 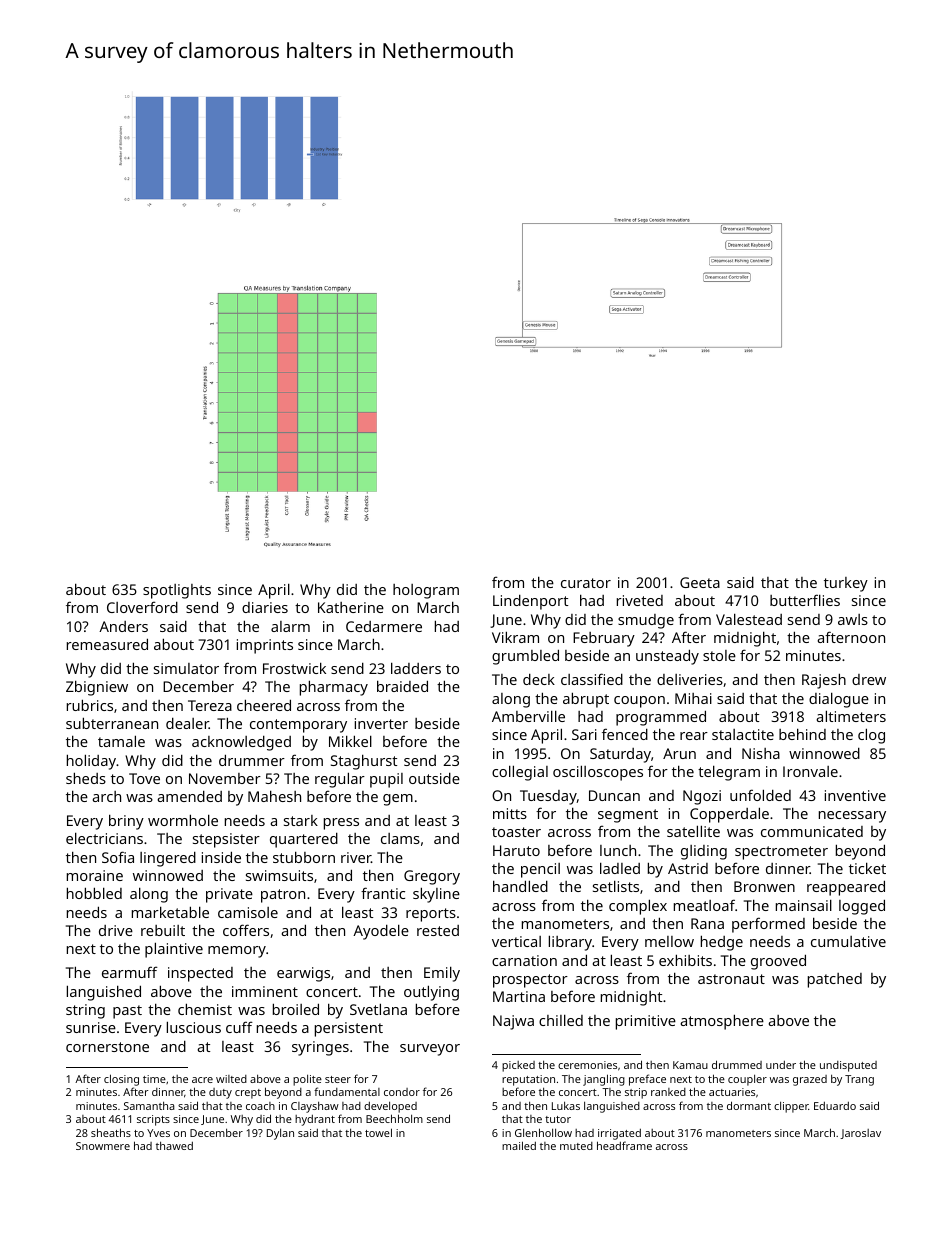 What do you see at coordinates (252, 760) in the image?
I see `drummer` at bounding box center [252, 760].
